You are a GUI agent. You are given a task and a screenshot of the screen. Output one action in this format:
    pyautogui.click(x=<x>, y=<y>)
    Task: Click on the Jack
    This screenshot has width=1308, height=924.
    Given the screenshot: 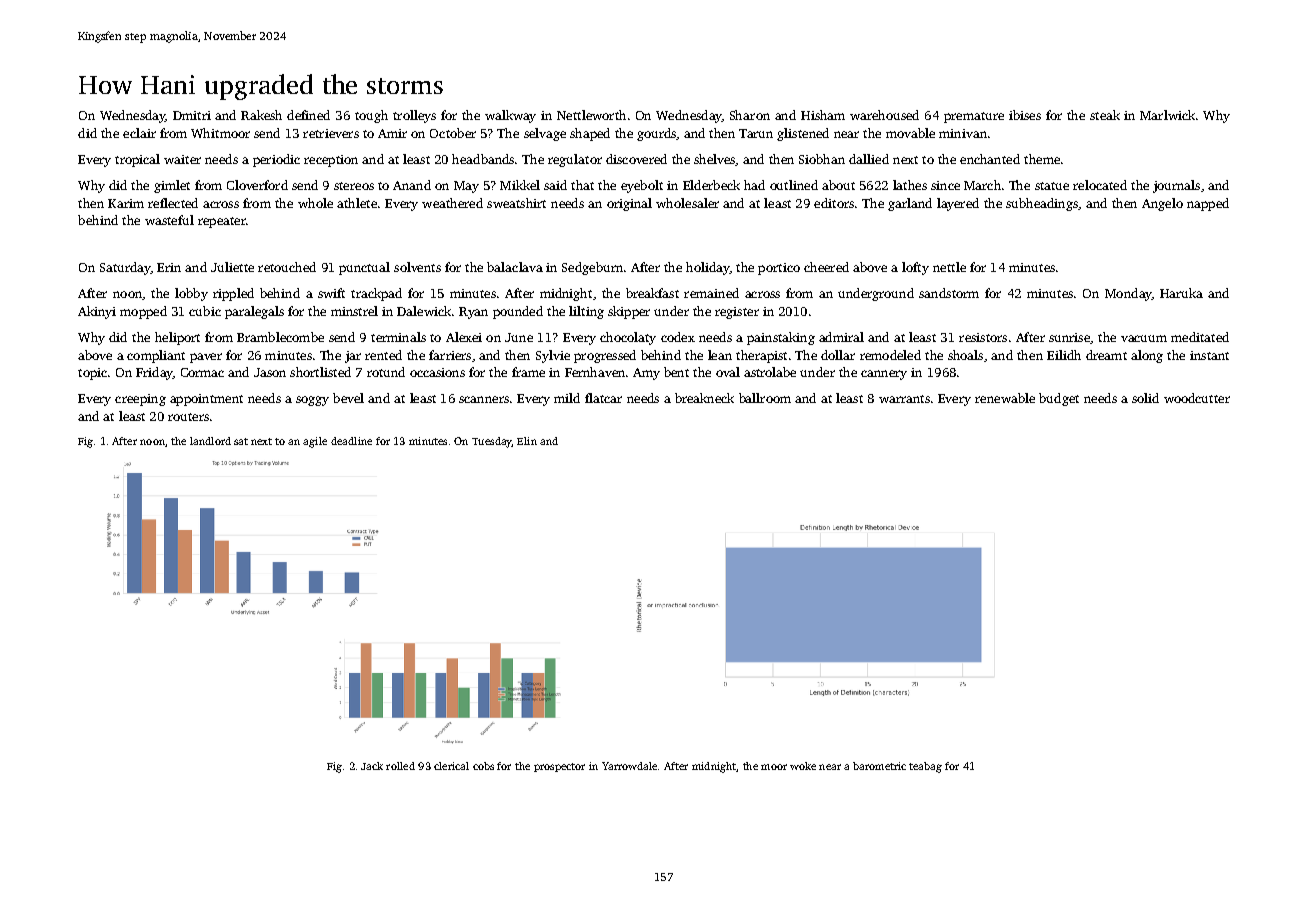 What is the action you would take?
    pyautogui.click(x=372, y=766)
